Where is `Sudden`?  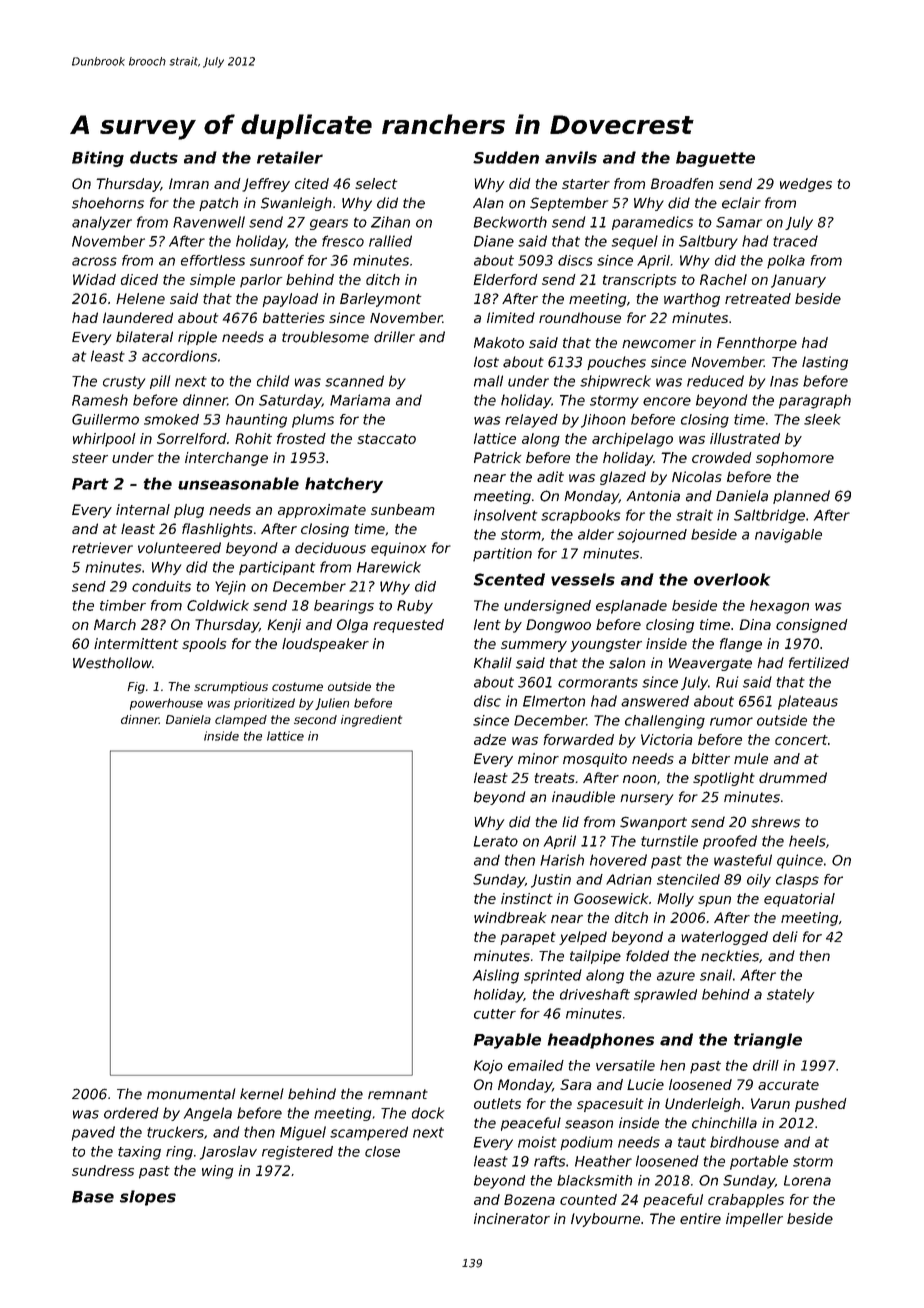 Sudden is located at coordinates (506, 157).
